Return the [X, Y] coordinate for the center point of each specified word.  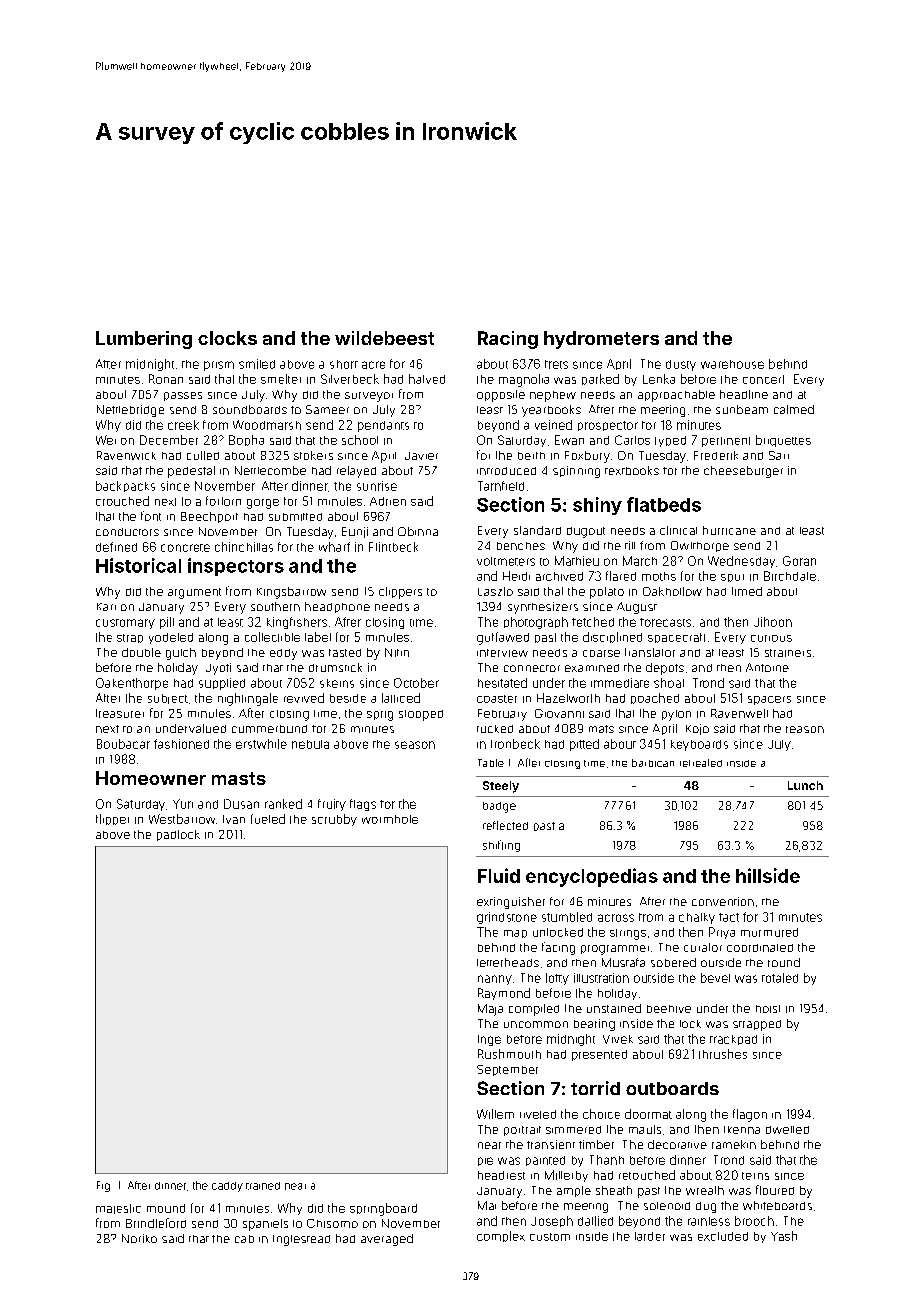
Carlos [632, 440]
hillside [768, 875]
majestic [118, 1209]
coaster [497, 699]
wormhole [390, 819]
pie [485, 1161]
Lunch [805, 785]
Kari [106, 607]
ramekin [734, 1144]
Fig [103, 1186]
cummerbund [269, 729]
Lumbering [144, 340]
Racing [508, 340]
